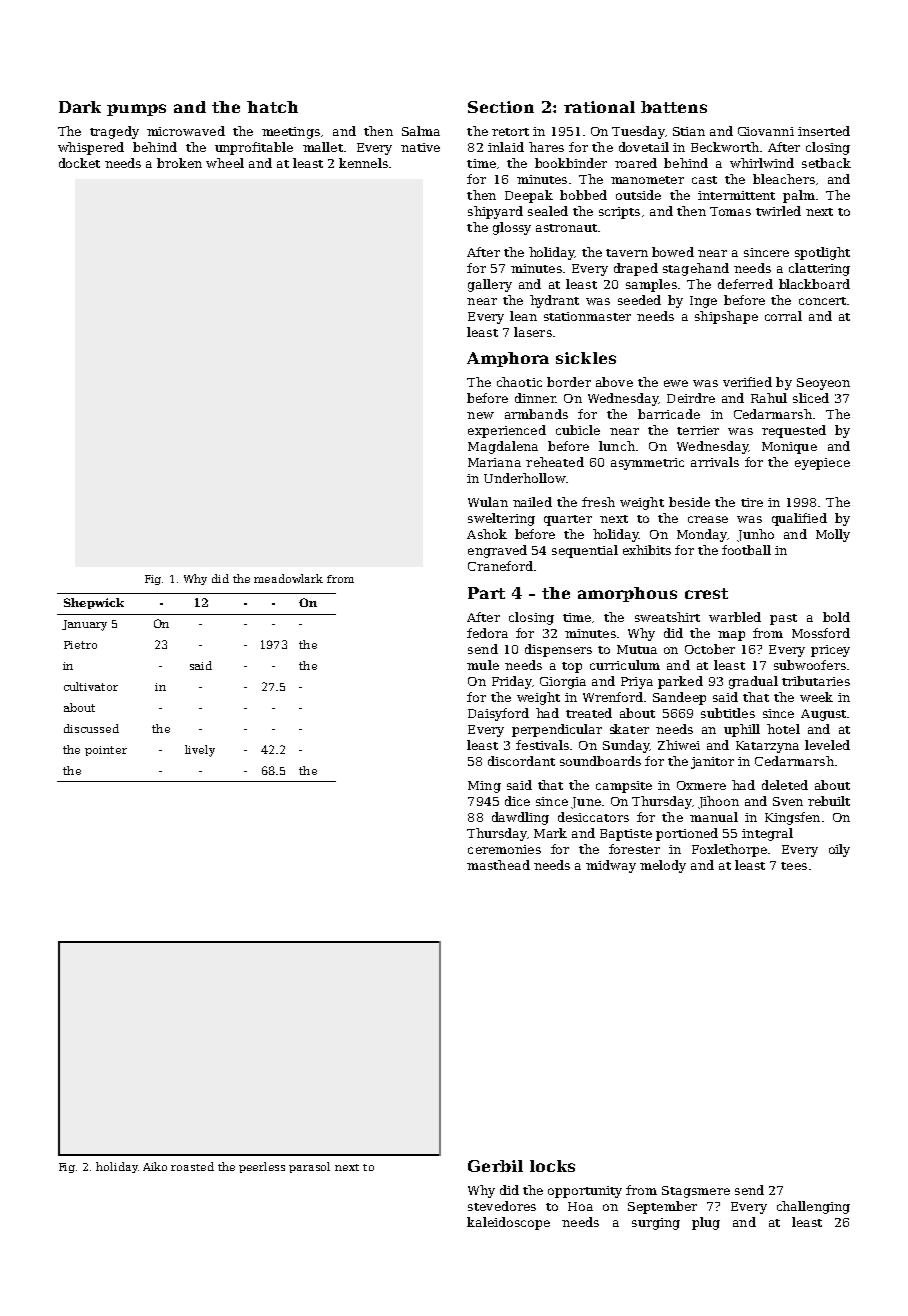  I want to click on Monique, so click(789, 448).
